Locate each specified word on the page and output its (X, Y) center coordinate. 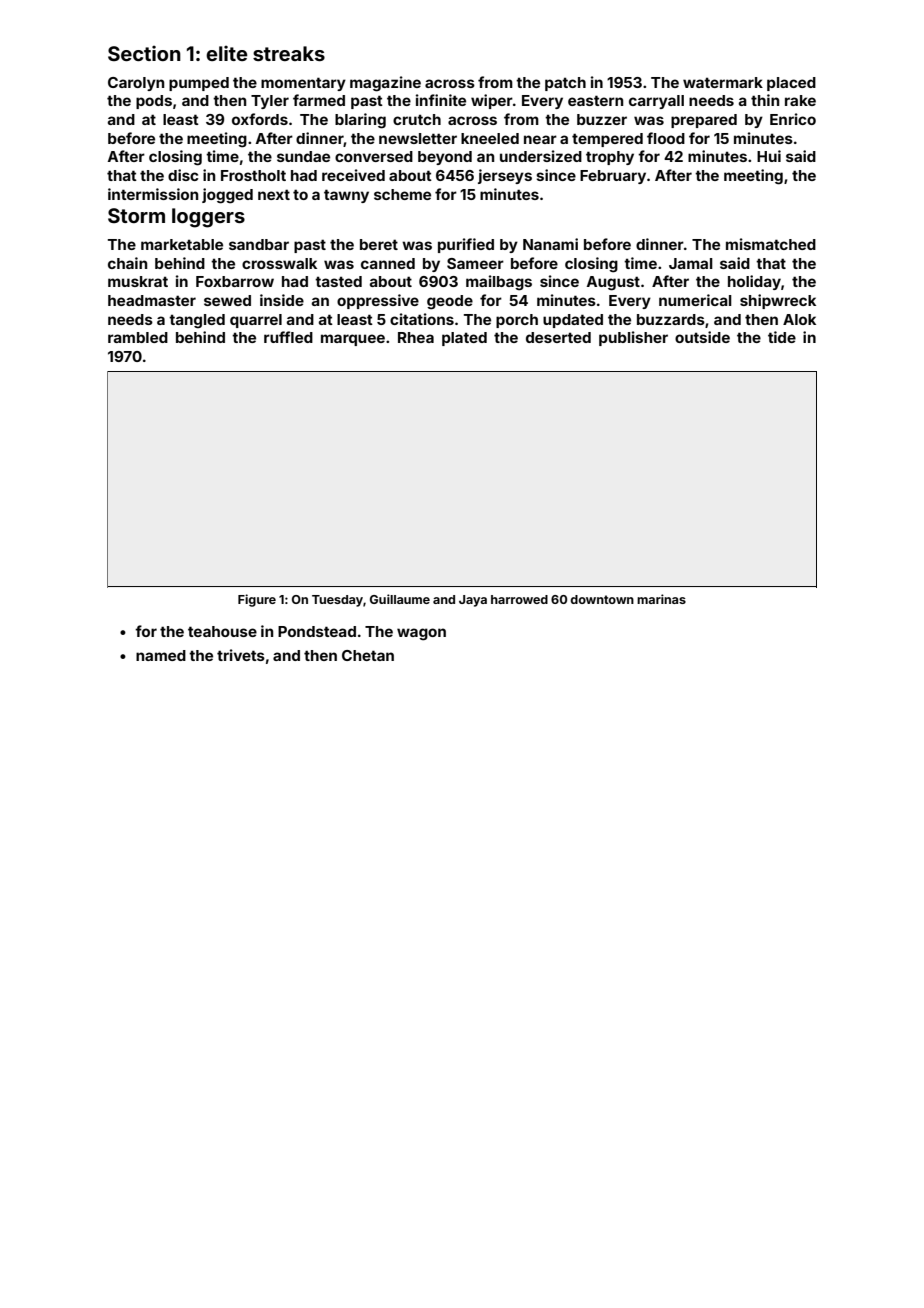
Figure (257, 600)
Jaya (473, 601)
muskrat (138, 281)
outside (702, 337)
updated (573, 321)
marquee (353, 340)
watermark (723, 82)
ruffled (288, 337)
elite (227, 53)
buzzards (671, 319)
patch (565, 84)
